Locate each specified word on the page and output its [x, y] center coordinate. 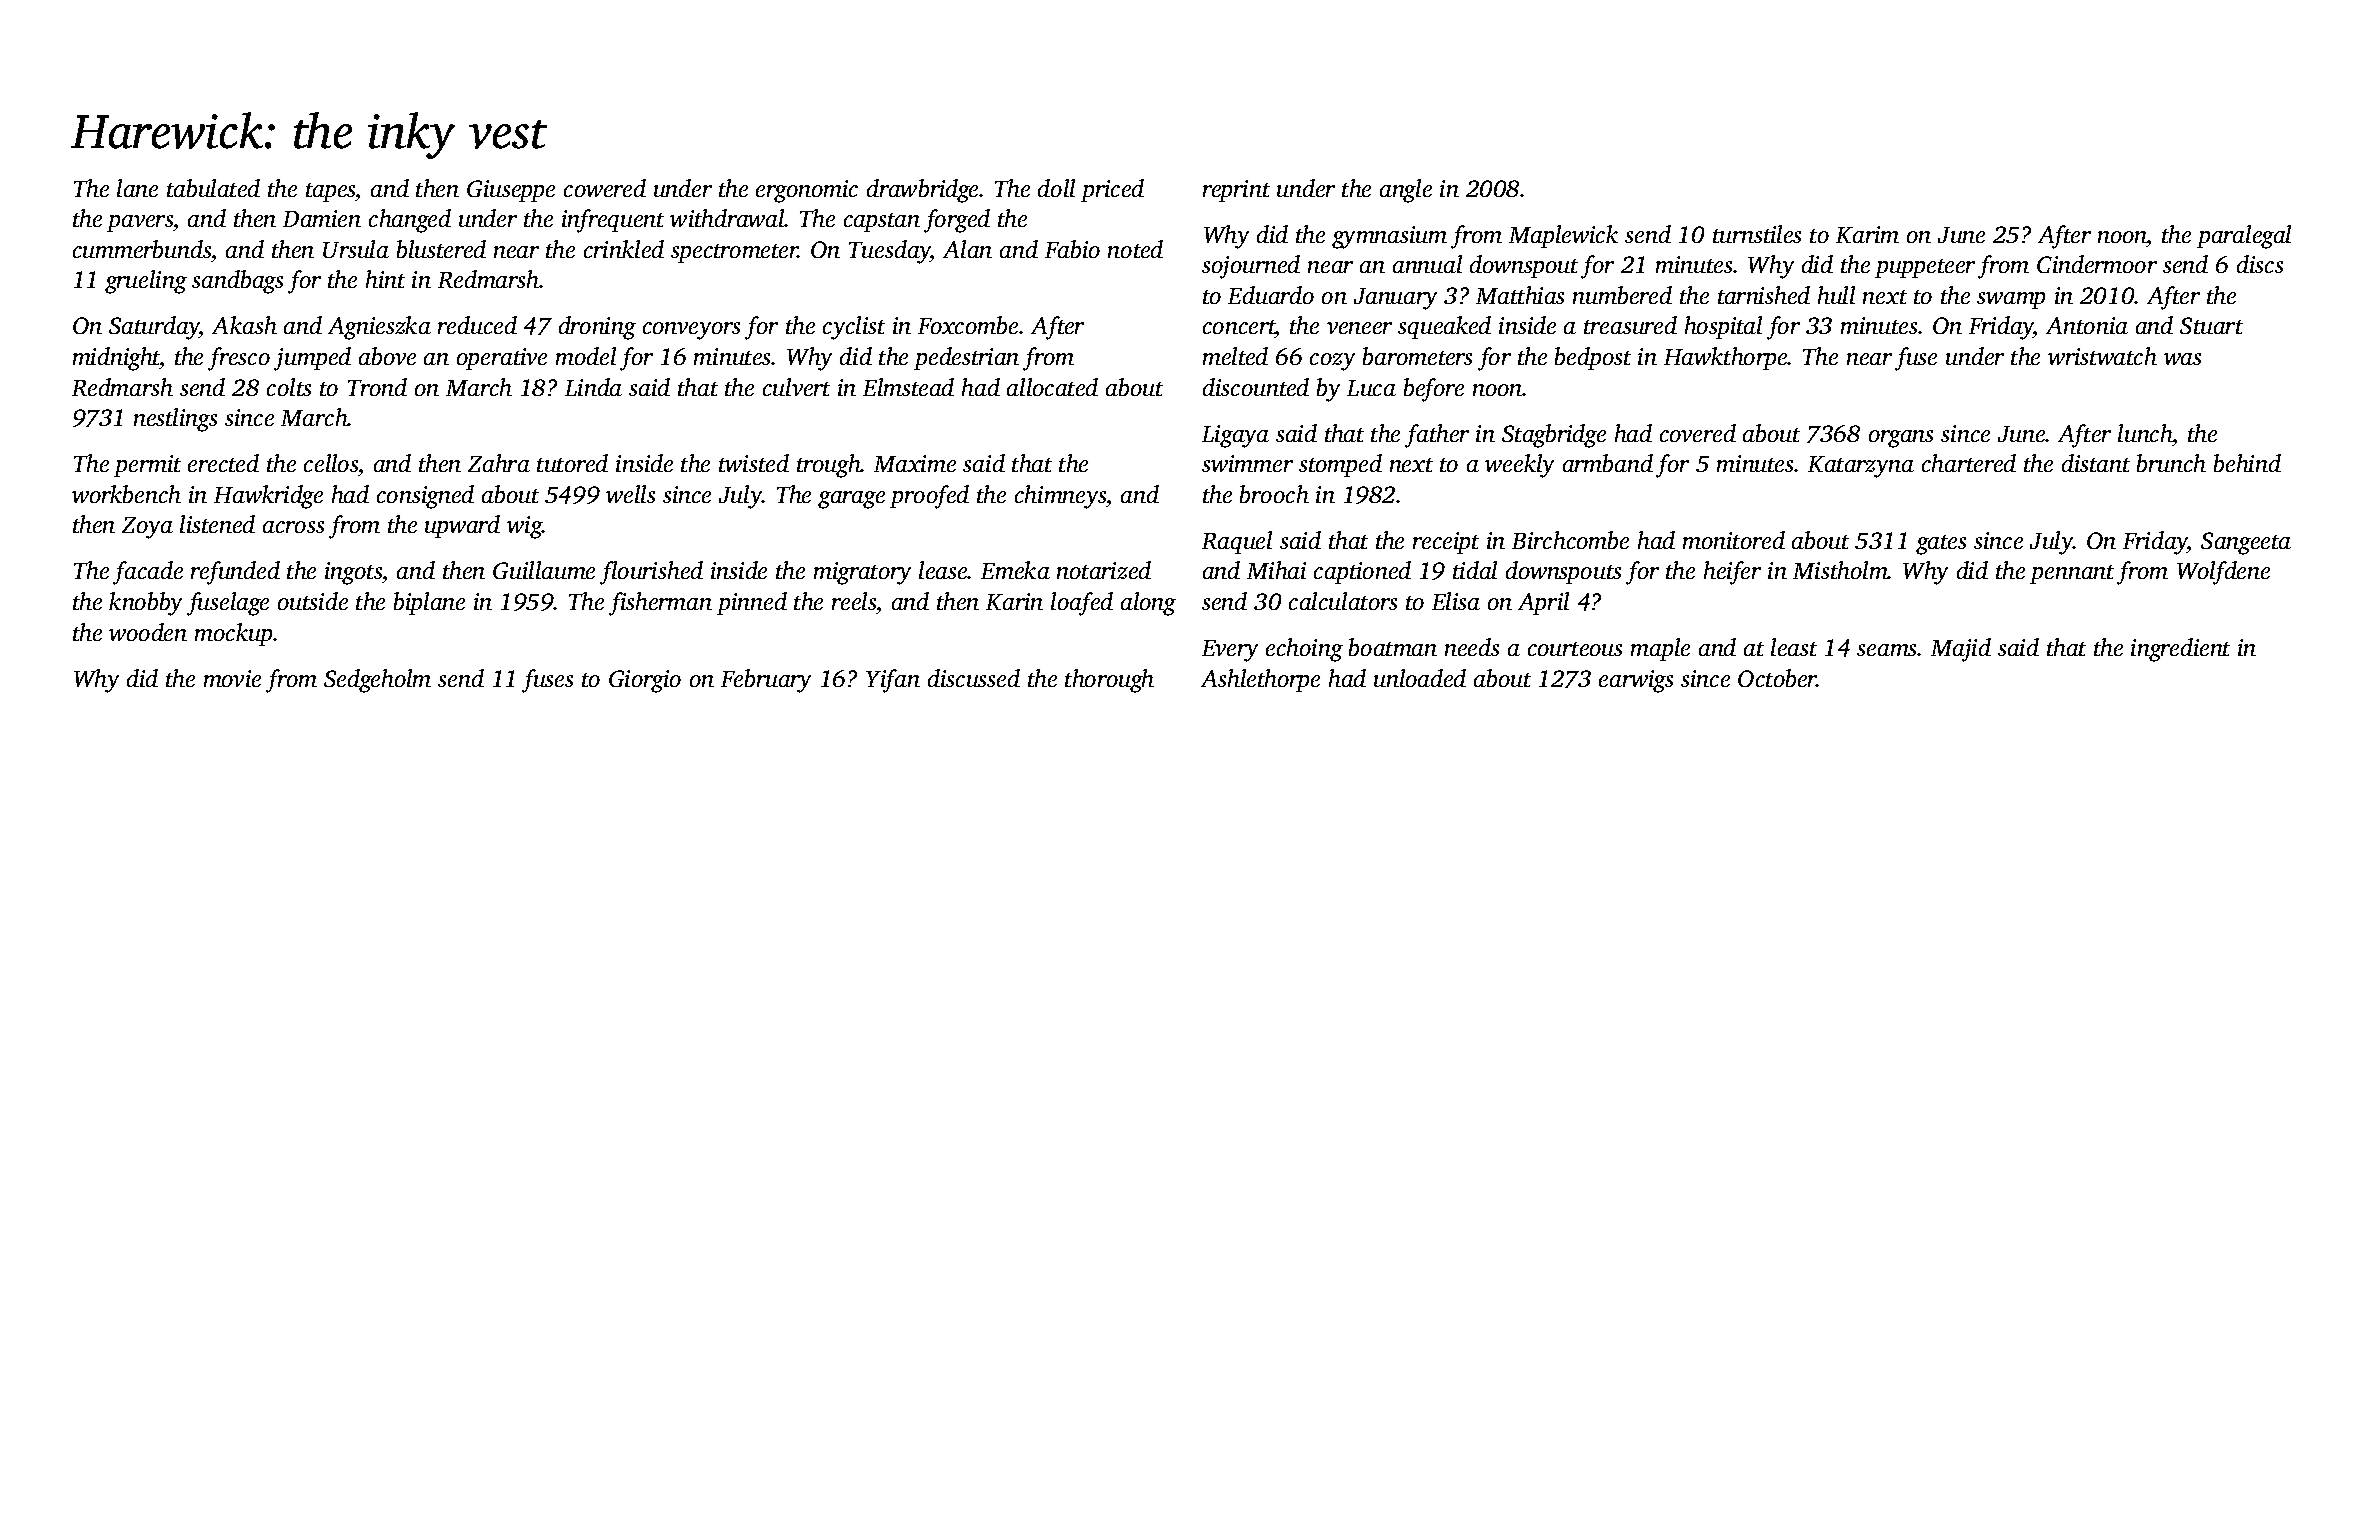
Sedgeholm [377, 681]
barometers [1417, 356]
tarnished [1764, 295]
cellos [331, 463]
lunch [2145, 433]
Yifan [893, 681]
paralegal [2244, 237]
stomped [1340, 465]
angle [1406, 191]
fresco [239, 359]
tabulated [213, 188]
